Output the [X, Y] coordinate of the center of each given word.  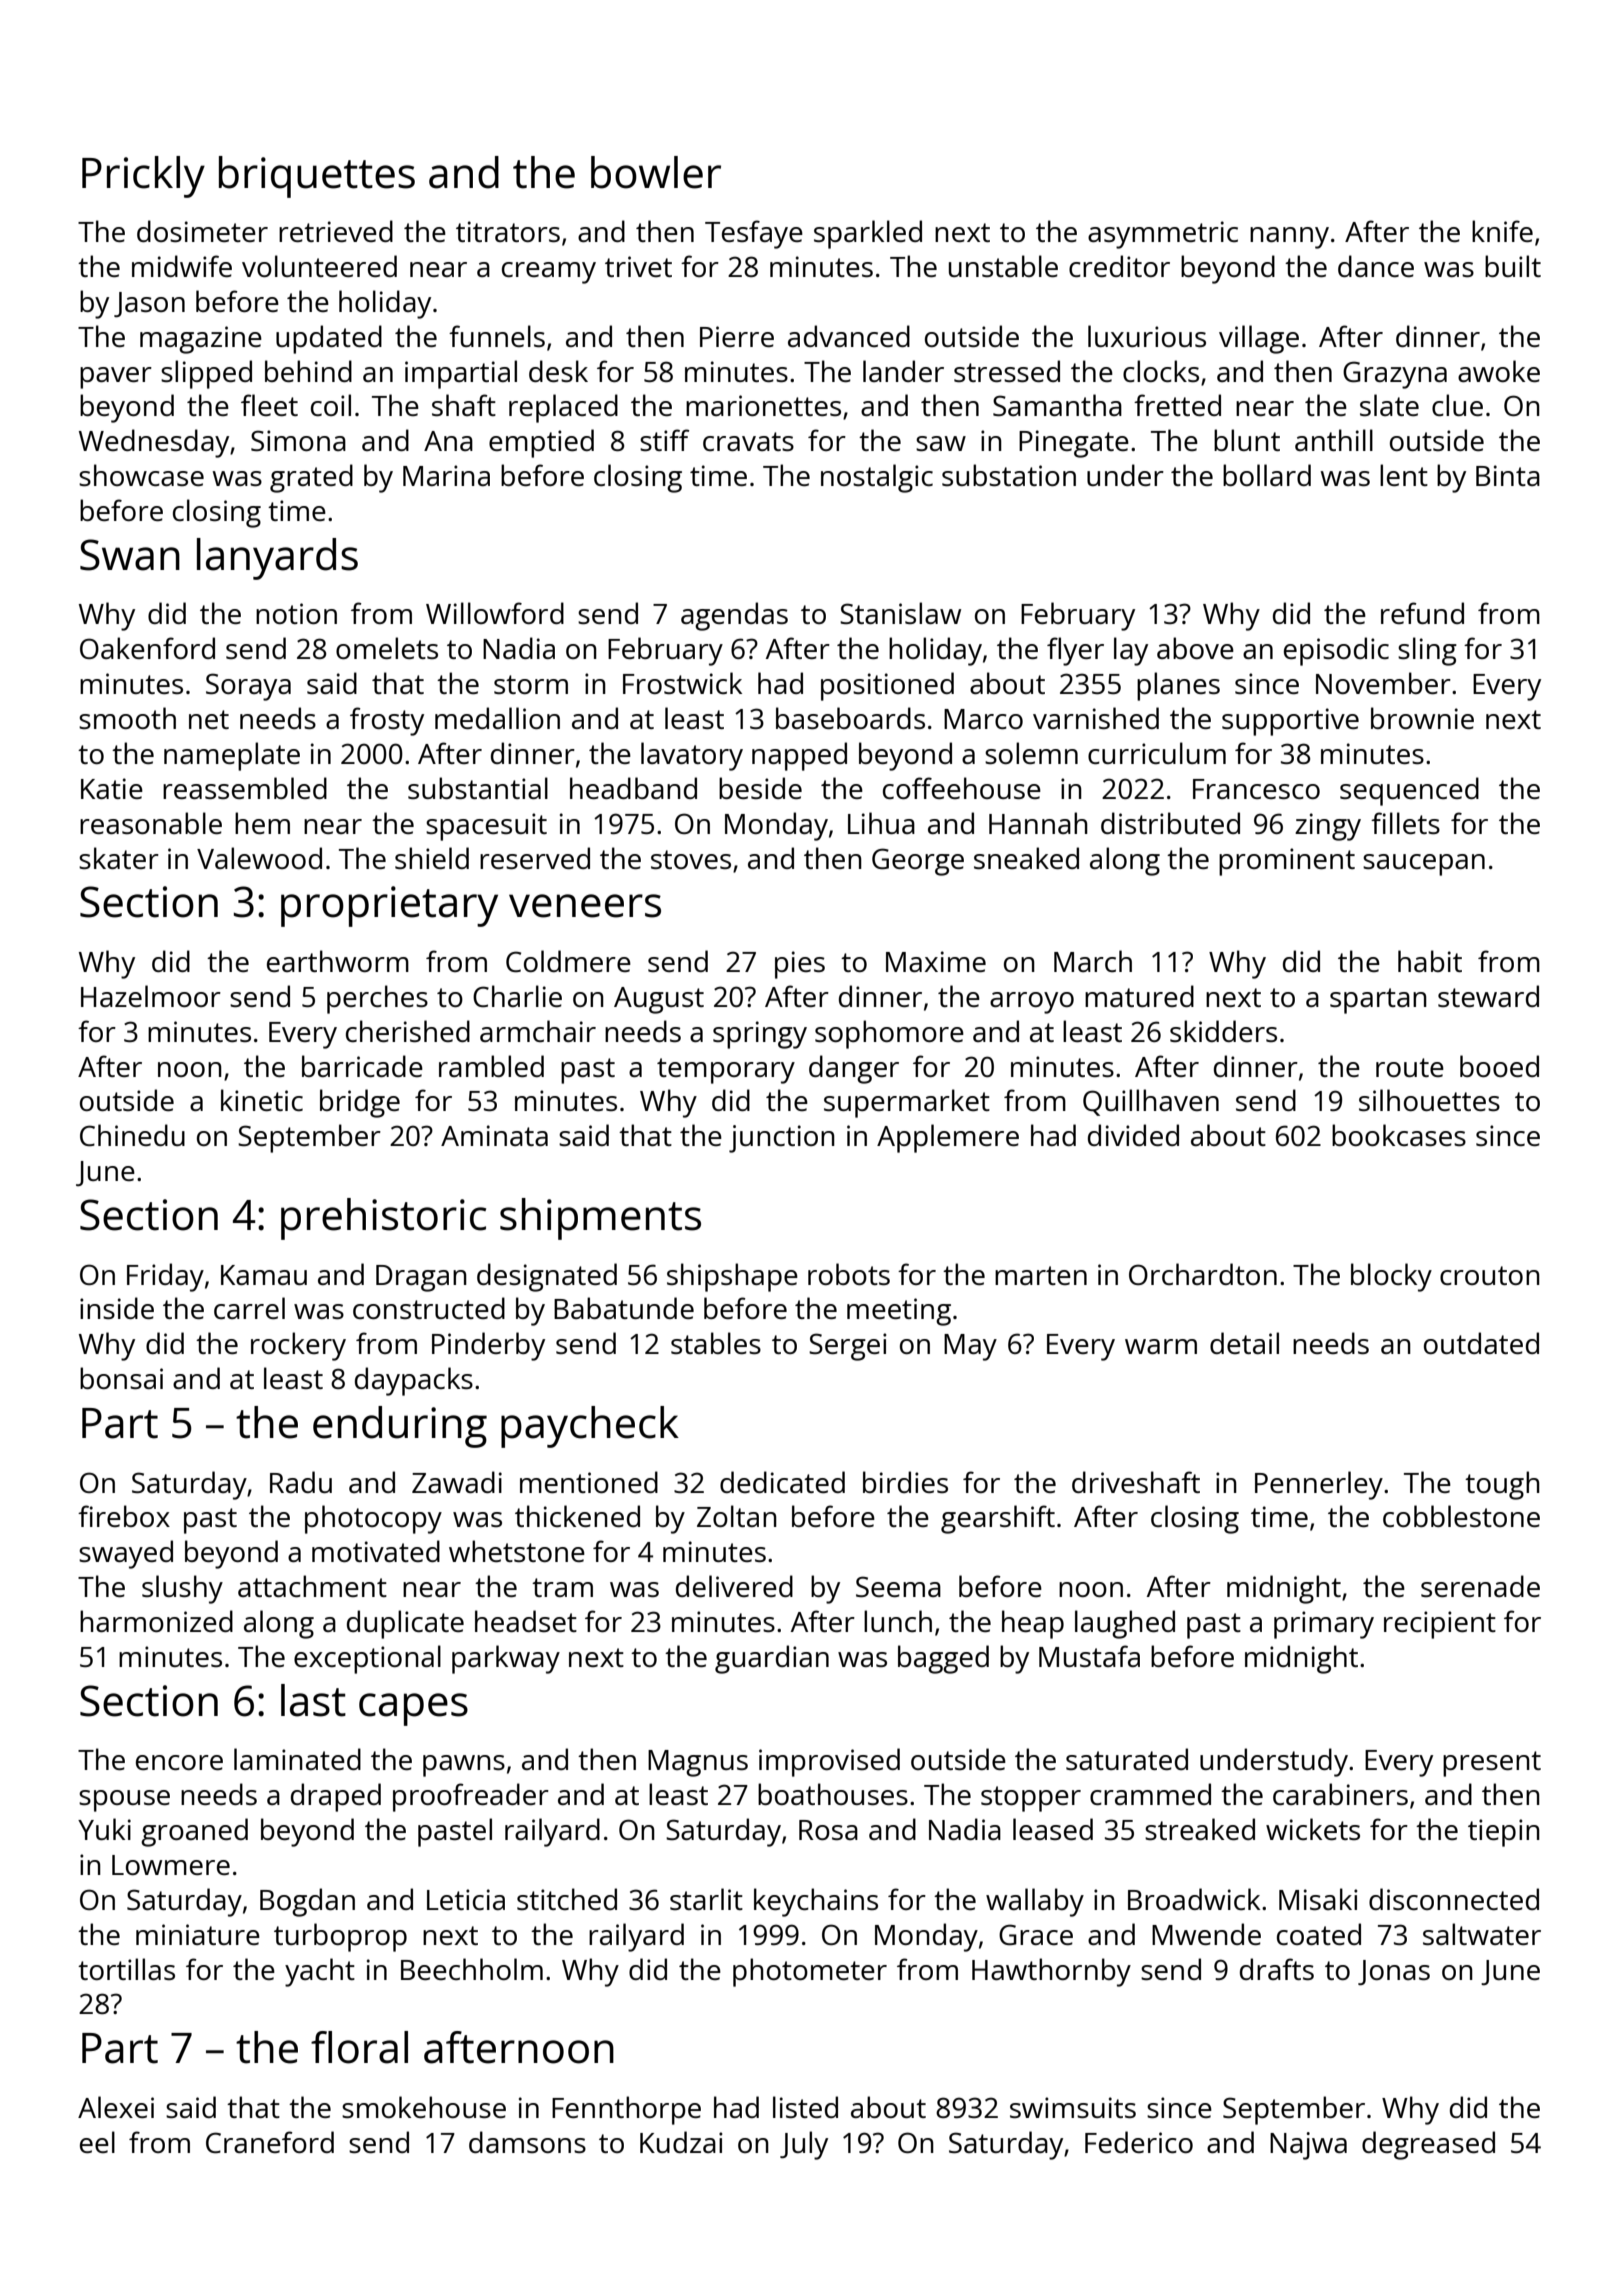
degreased [1428, 2145]
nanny [1289, 238]
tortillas [126, 1969]
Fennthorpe [626, 2110]
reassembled [245, 788]
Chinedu [132, 1135]
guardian [772, 1659]
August [659, 1000]
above [1195, 648]
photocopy [373, 1519]
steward [1488, 996]
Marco [983, 719]
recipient [1440, 1625]
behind [308, 371]
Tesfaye [754, 234]
